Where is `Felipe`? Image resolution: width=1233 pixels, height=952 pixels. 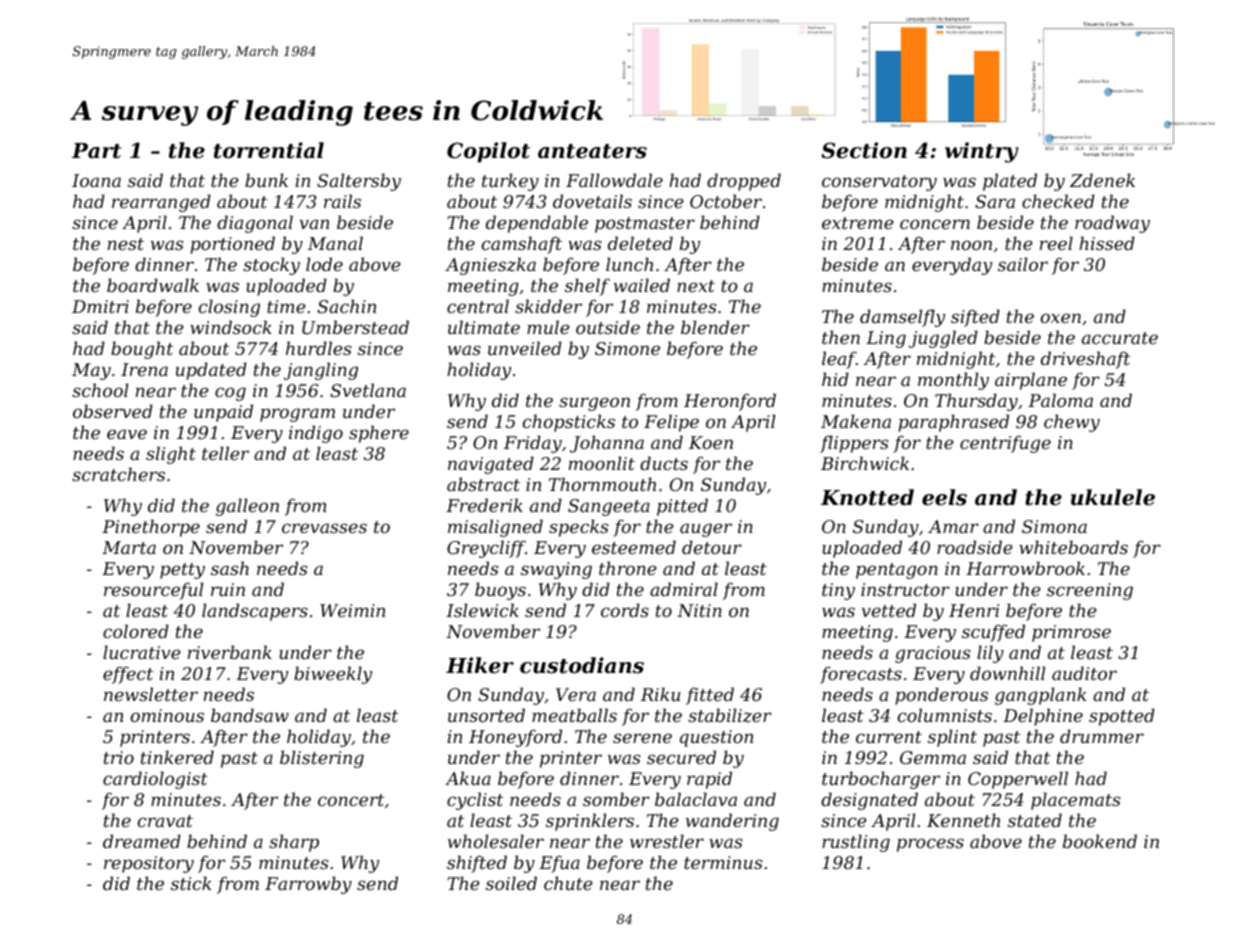 Felipe is located at coordinates (671, 423).
